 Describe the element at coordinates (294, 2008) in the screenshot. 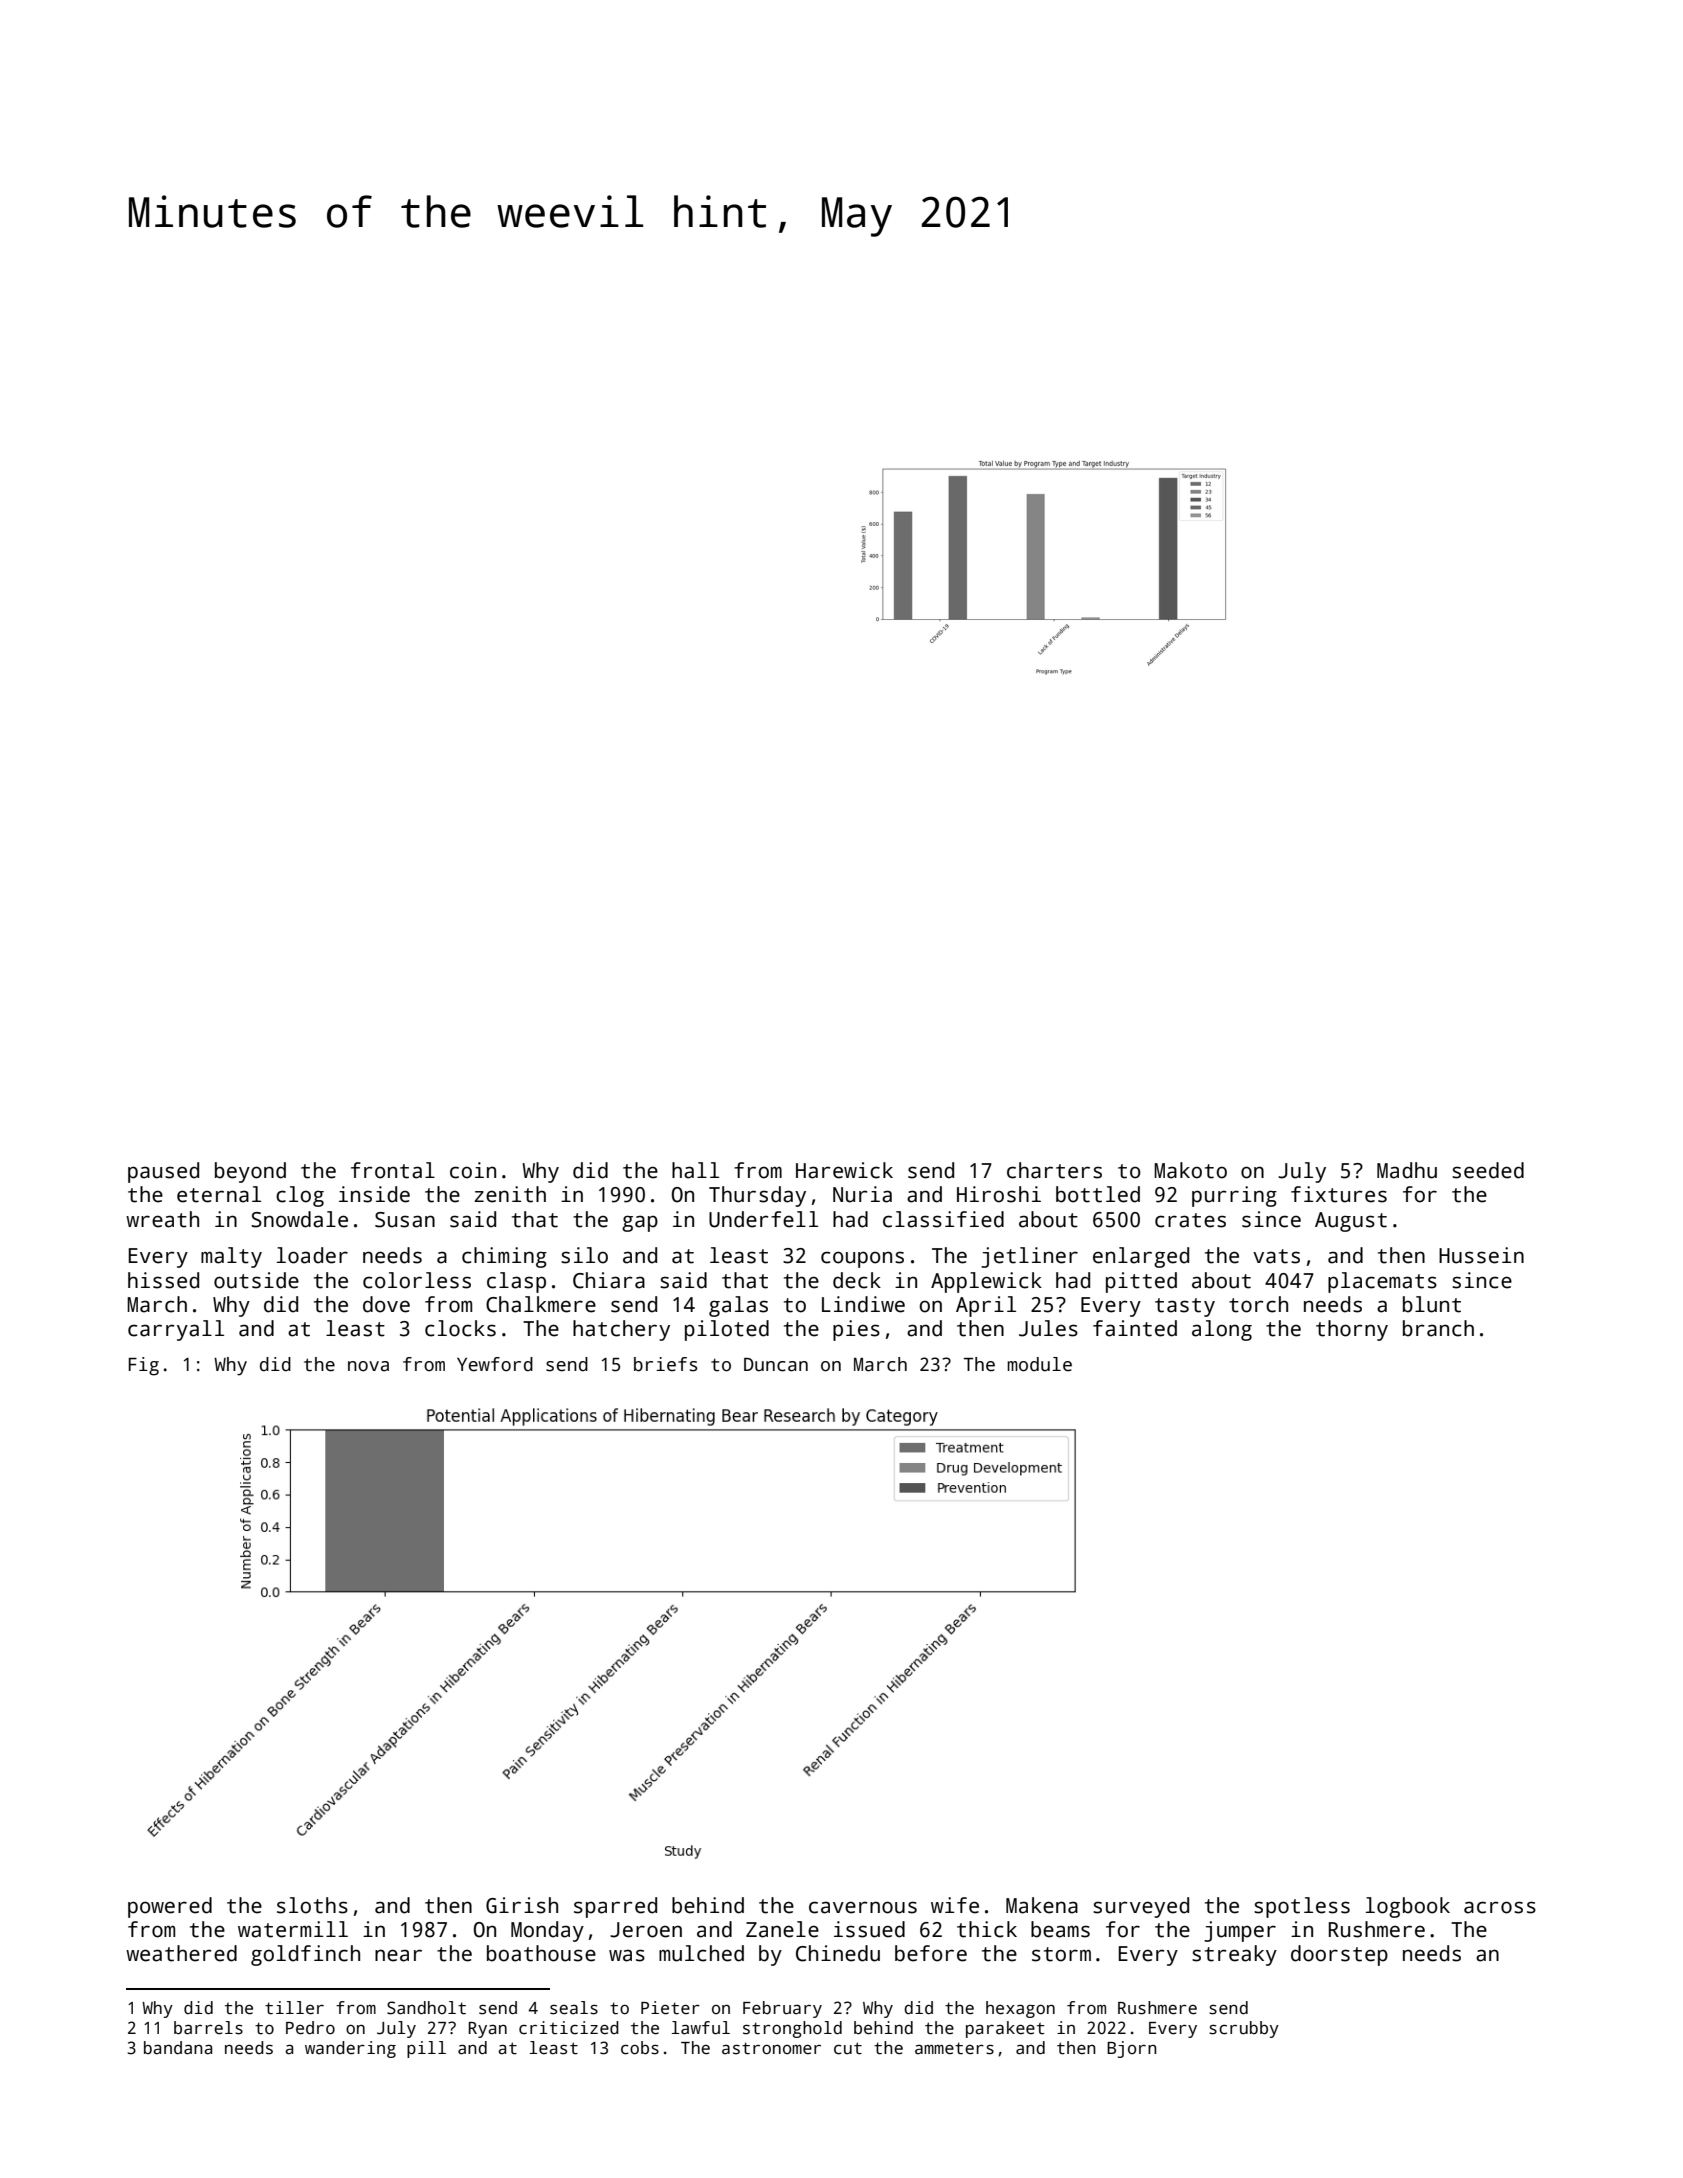

I see `tiller` at that location.
